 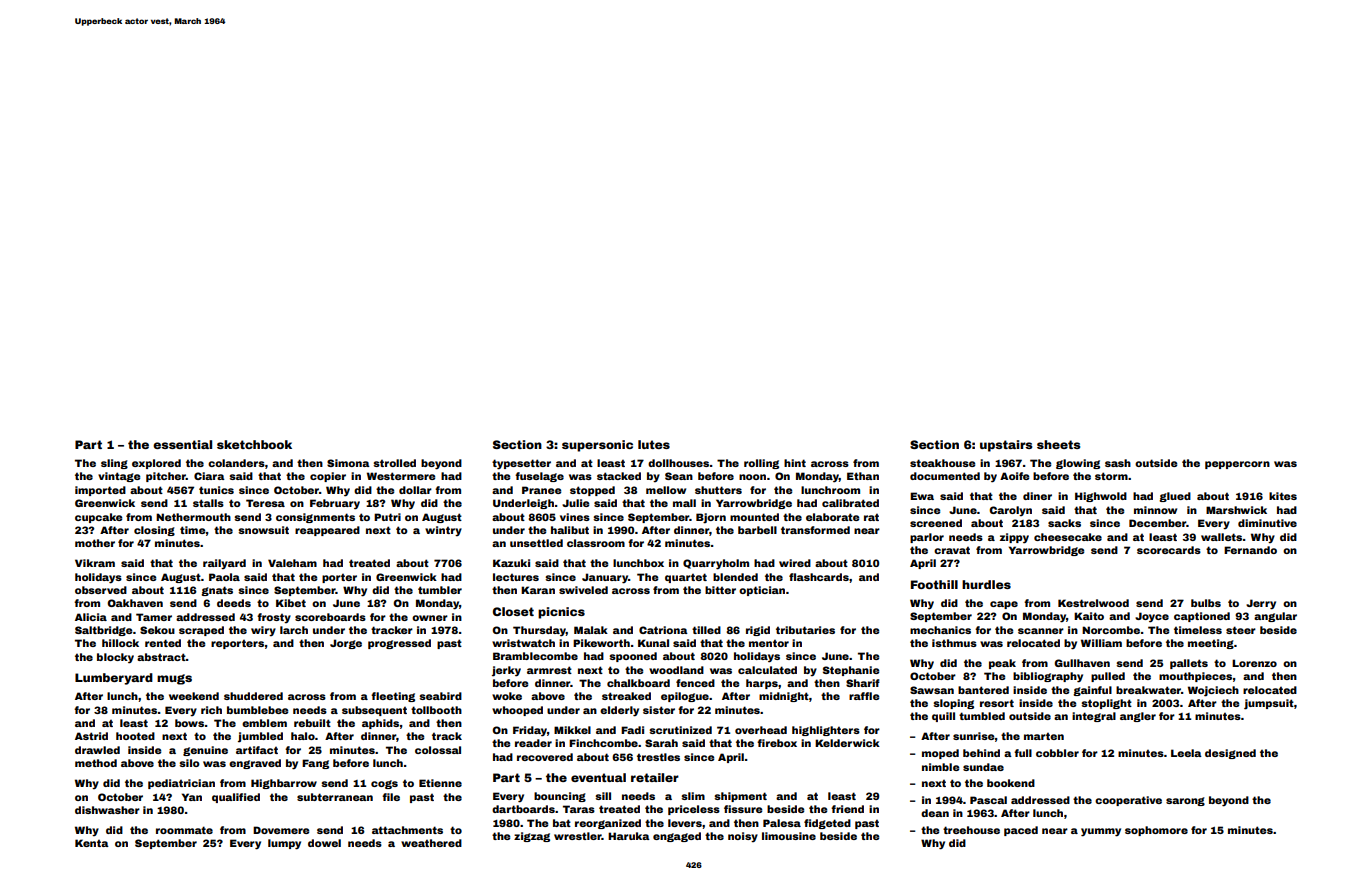 I want to click on storm, so click(x=1111, y=476).
